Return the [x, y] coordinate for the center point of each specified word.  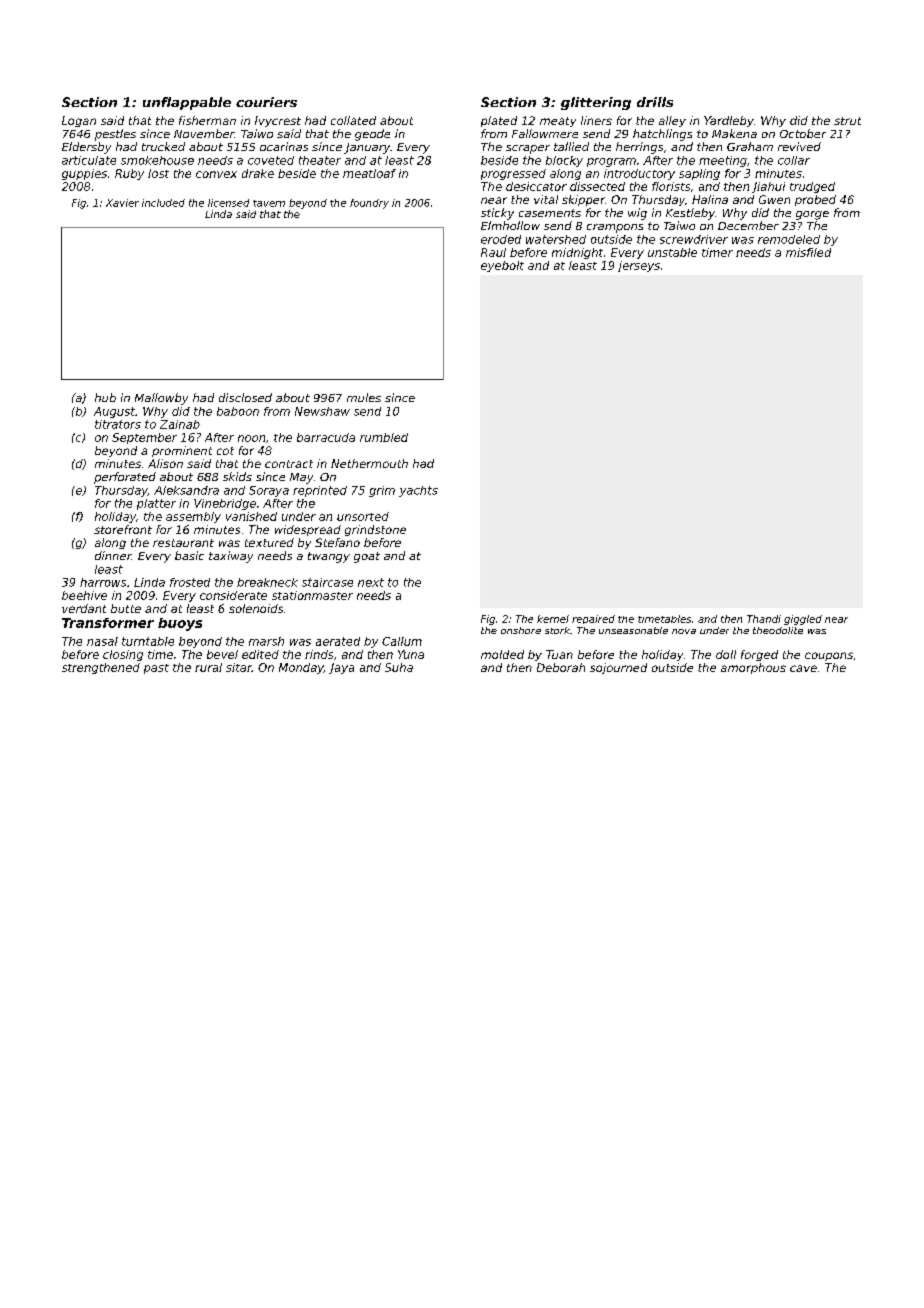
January [367, 148]
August [114, 412]
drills [655, 102]
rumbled [384, 437]
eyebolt [502, 266]
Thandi [764, 619]
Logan [79, 121]
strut [847, 121]
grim [382, 491]
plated [499, 121]
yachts [418, 491]
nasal [102, 641]
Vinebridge [225, 504]
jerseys [639, 266]
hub [105, 397]
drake [258, 173]
